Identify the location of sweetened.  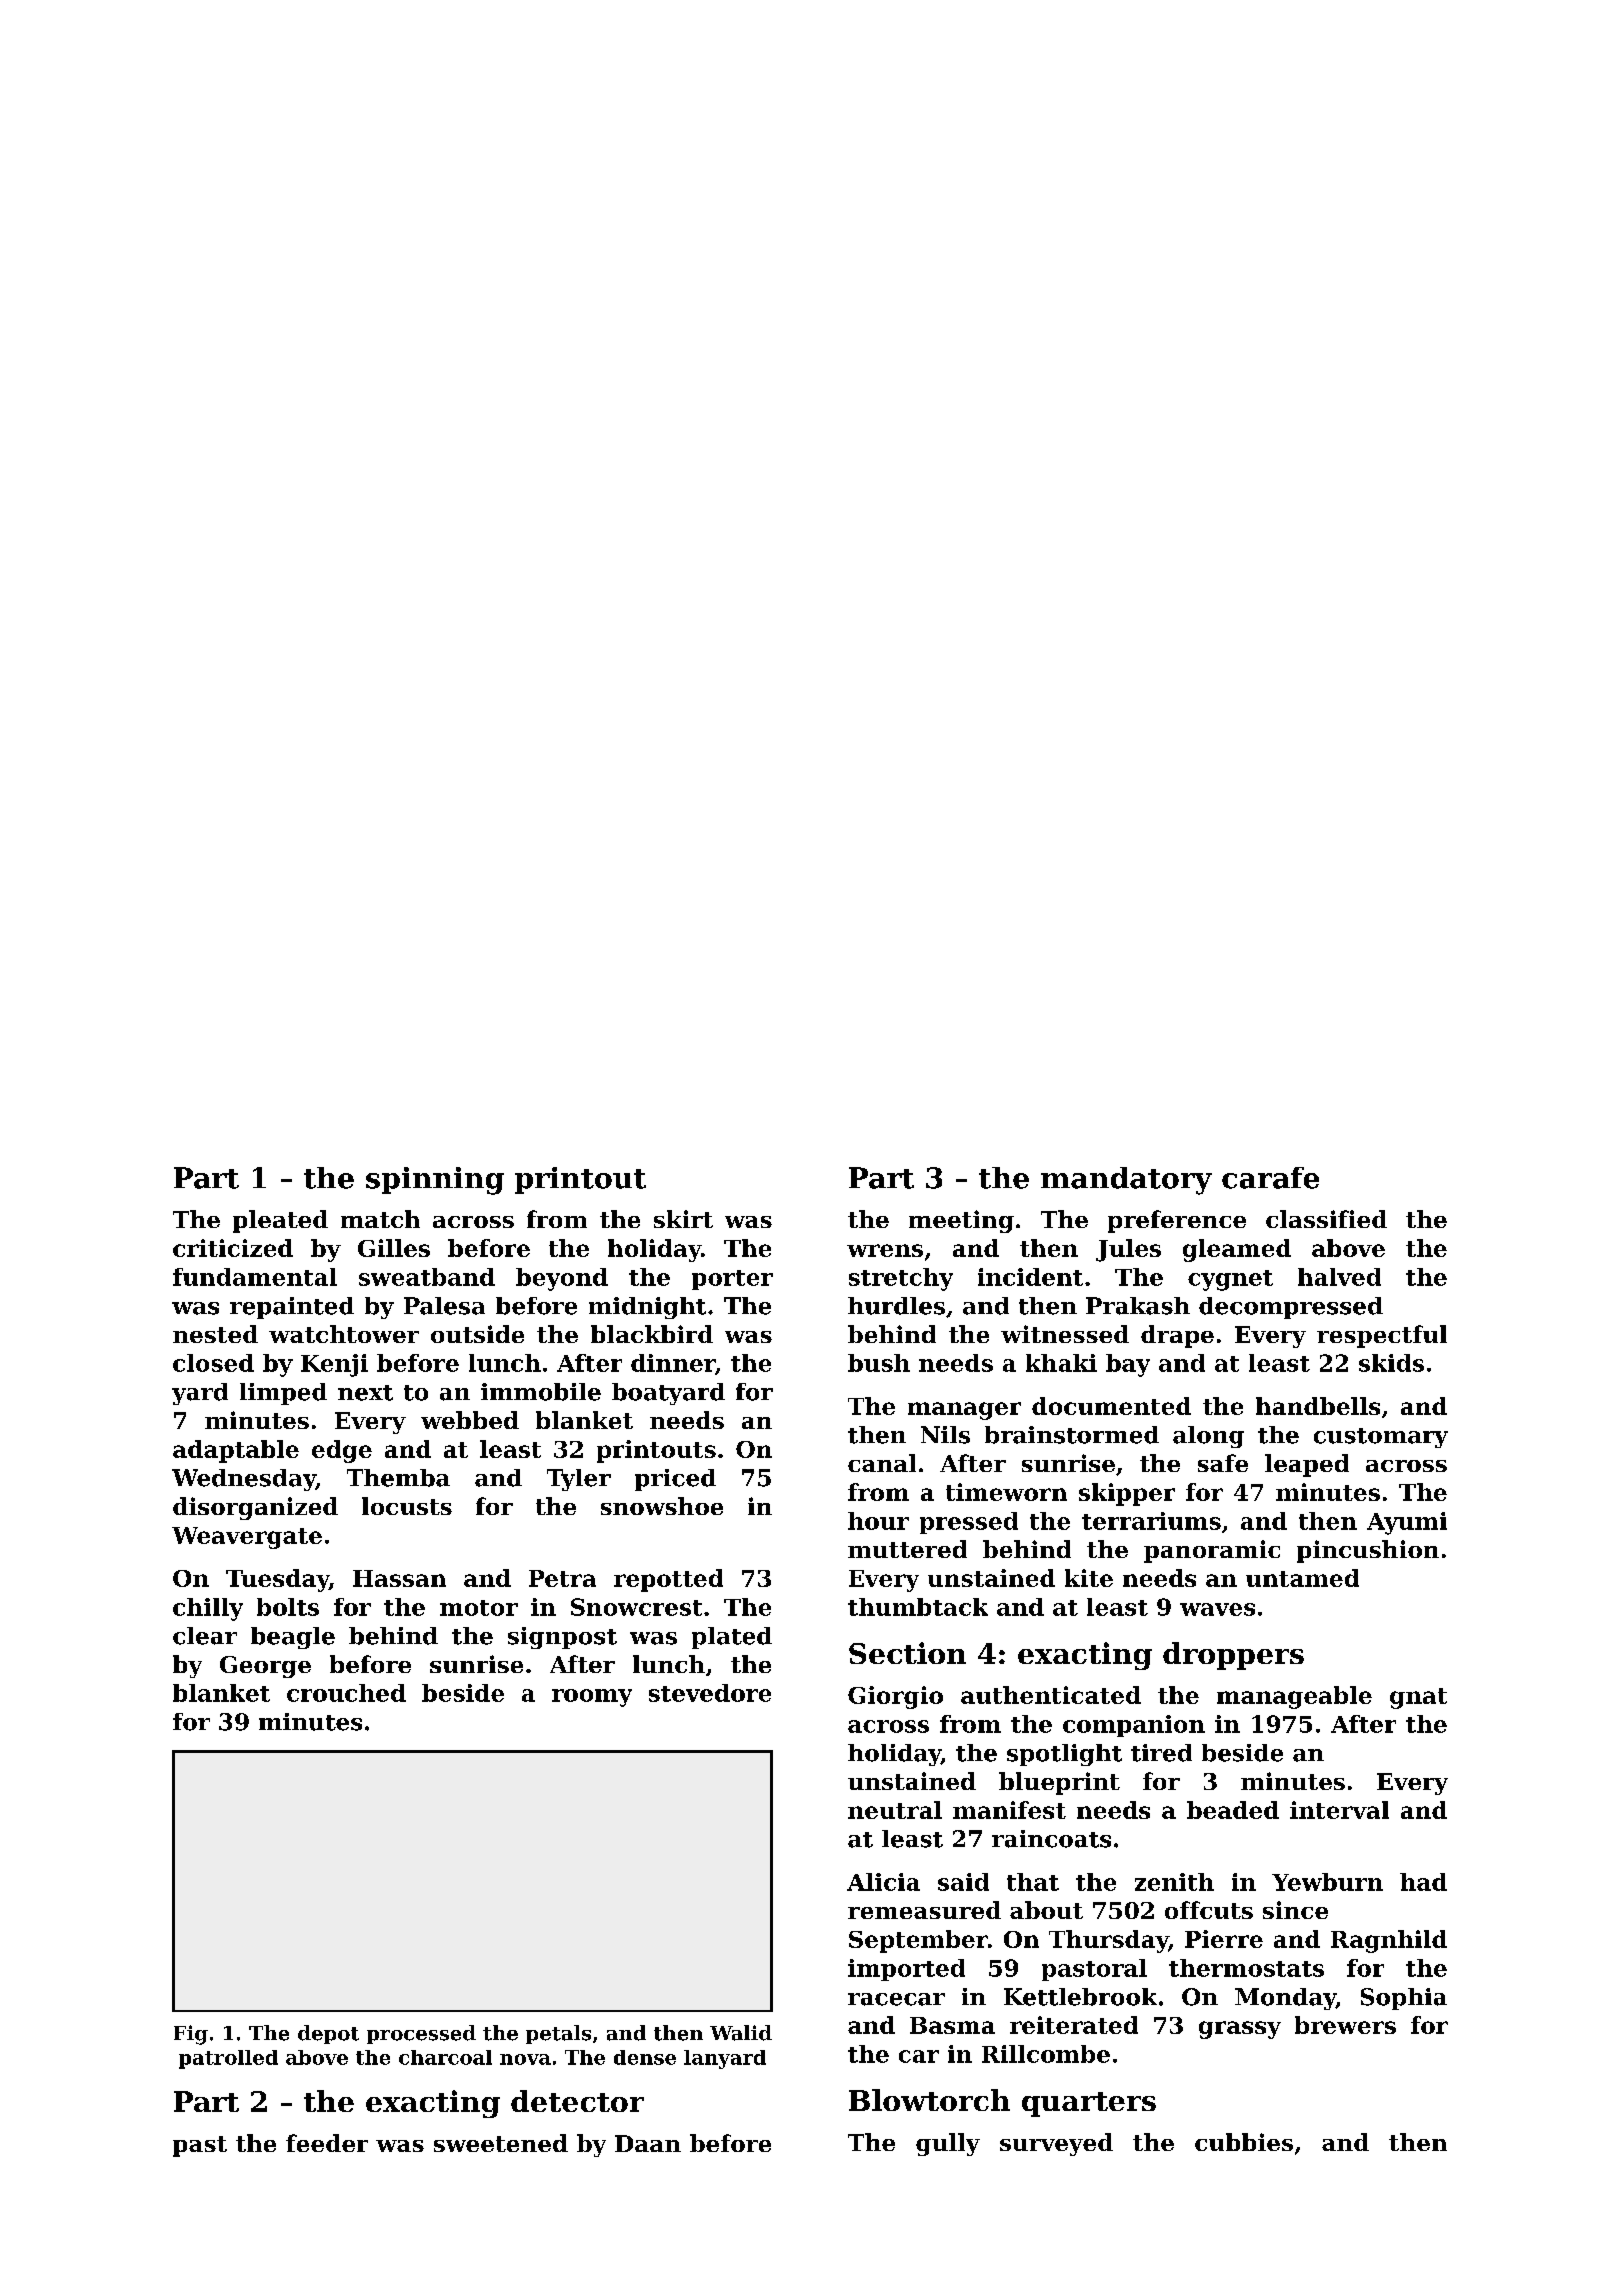
(501, 2143).
